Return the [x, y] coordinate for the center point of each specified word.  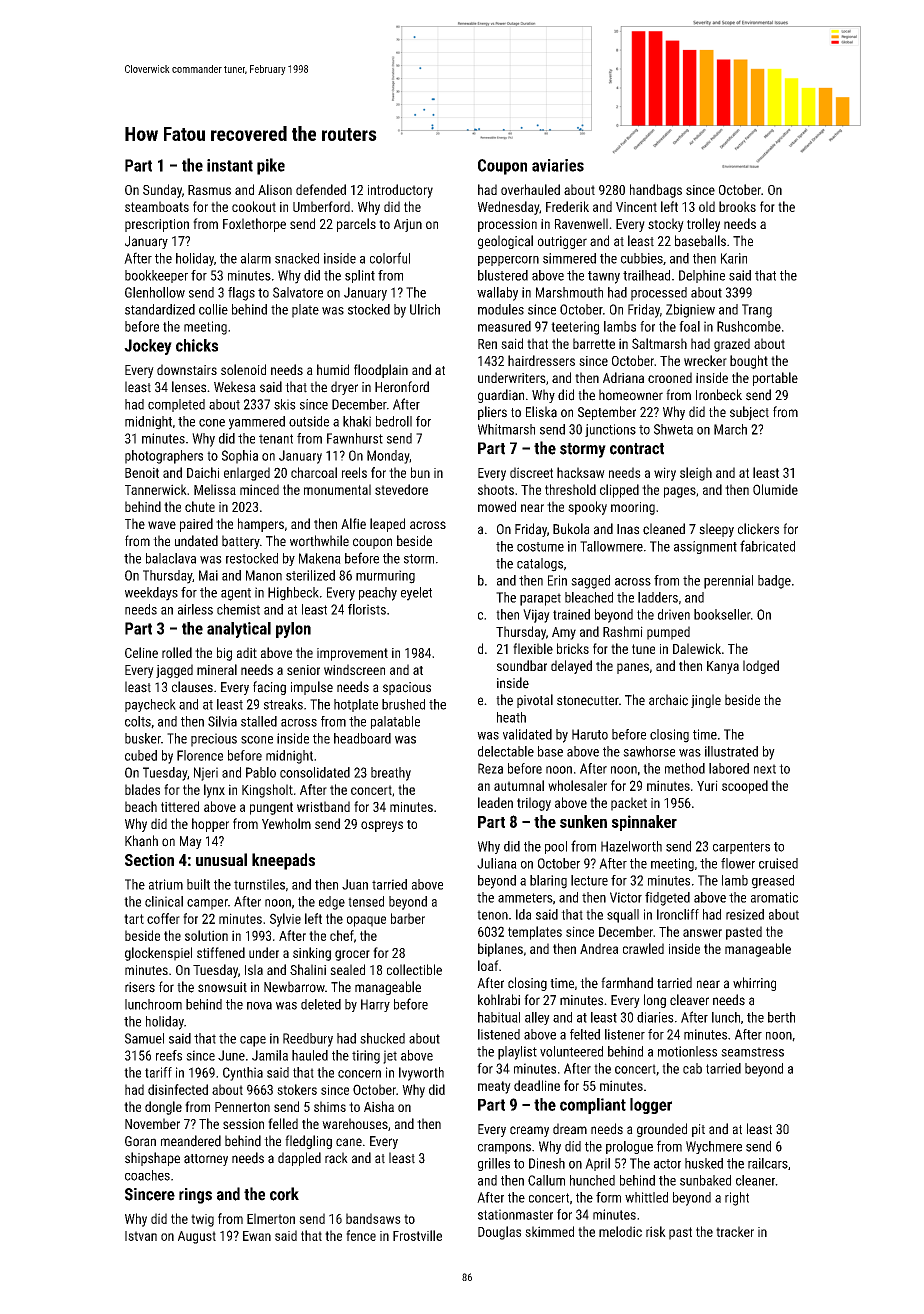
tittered [180, 806]
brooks [737, 206]
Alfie [353, 523]
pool [556, 847]
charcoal [314, 472]
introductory [400, 191]
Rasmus [209, 190]
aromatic [774, 897]
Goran [140, 1141]
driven [674, 614]
